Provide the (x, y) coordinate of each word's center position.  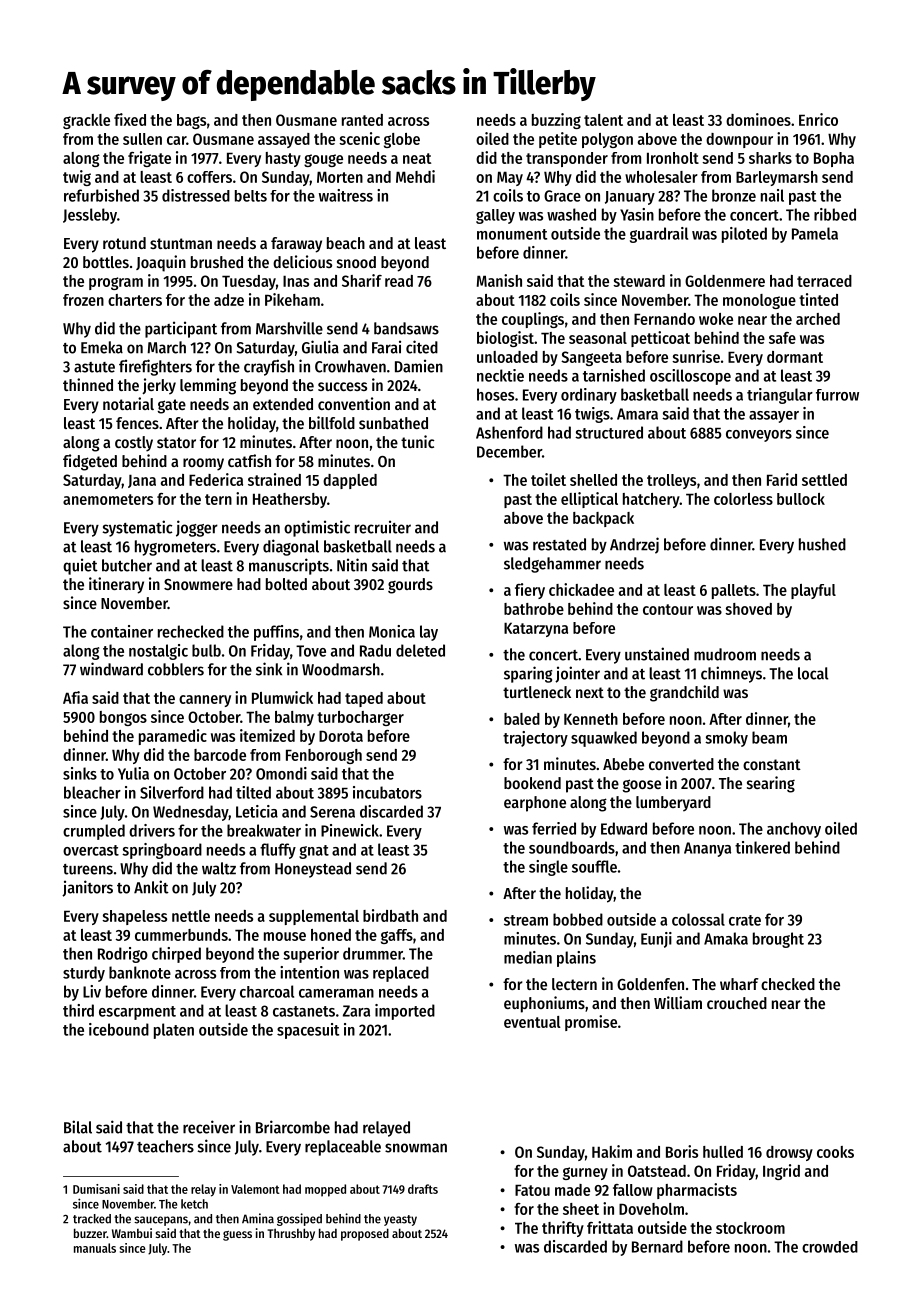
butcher (127, 565)
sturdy (84, 974)
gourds (410, 586)
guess (237, 1236)
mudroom (725, 654)
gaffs (397, 936)
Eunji (656, 940)
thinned (88, 384)
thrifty (563, 1229)
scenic (359, 138)
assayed (284, 140)
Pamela (815, 233)
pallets (734, 591)
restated (559, 544)
